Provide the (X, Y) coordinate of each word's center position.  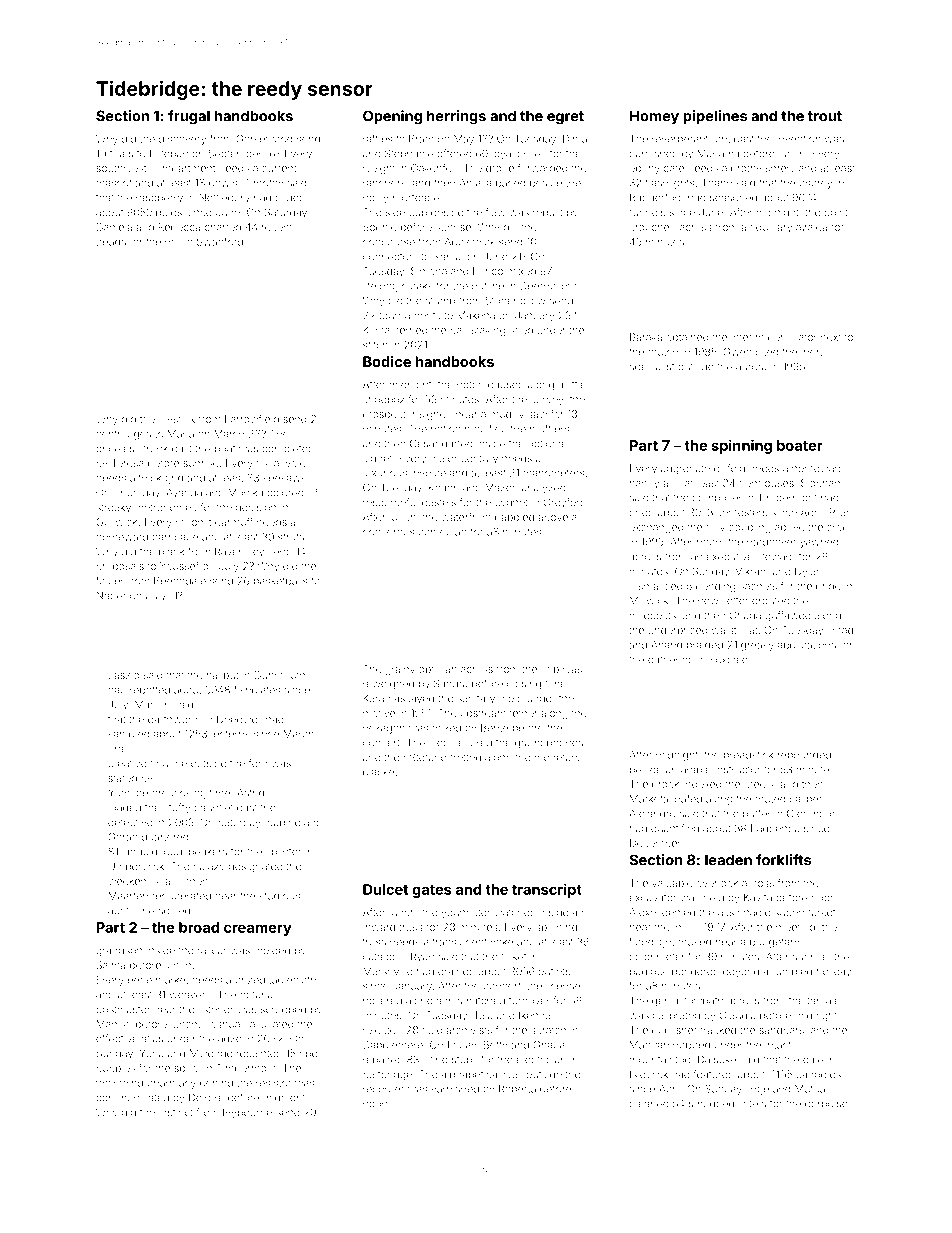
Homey (654, 117)
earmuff (234, 521)
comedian (442, 532)
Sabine (283, 822)
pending (715, 587)
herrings (456, 117)
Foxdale (729, 659)
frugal (189, 117)
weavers (190, 995)
